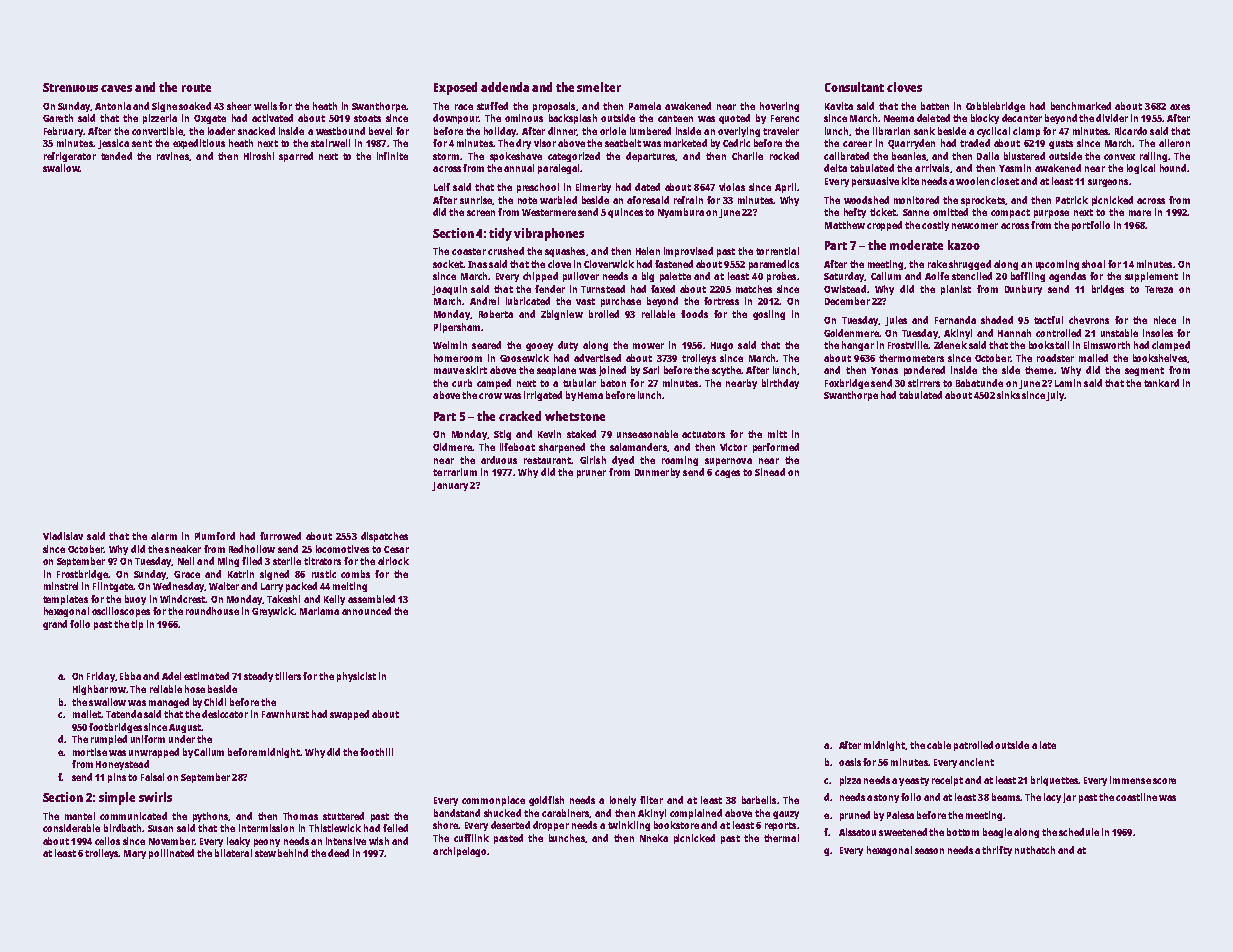 The height and width of the screenshot is (952, 1233). What do you see at coordinates (1161, 383) in the screenshot?
I see `tankard` at bounding box center [1161, 383].
